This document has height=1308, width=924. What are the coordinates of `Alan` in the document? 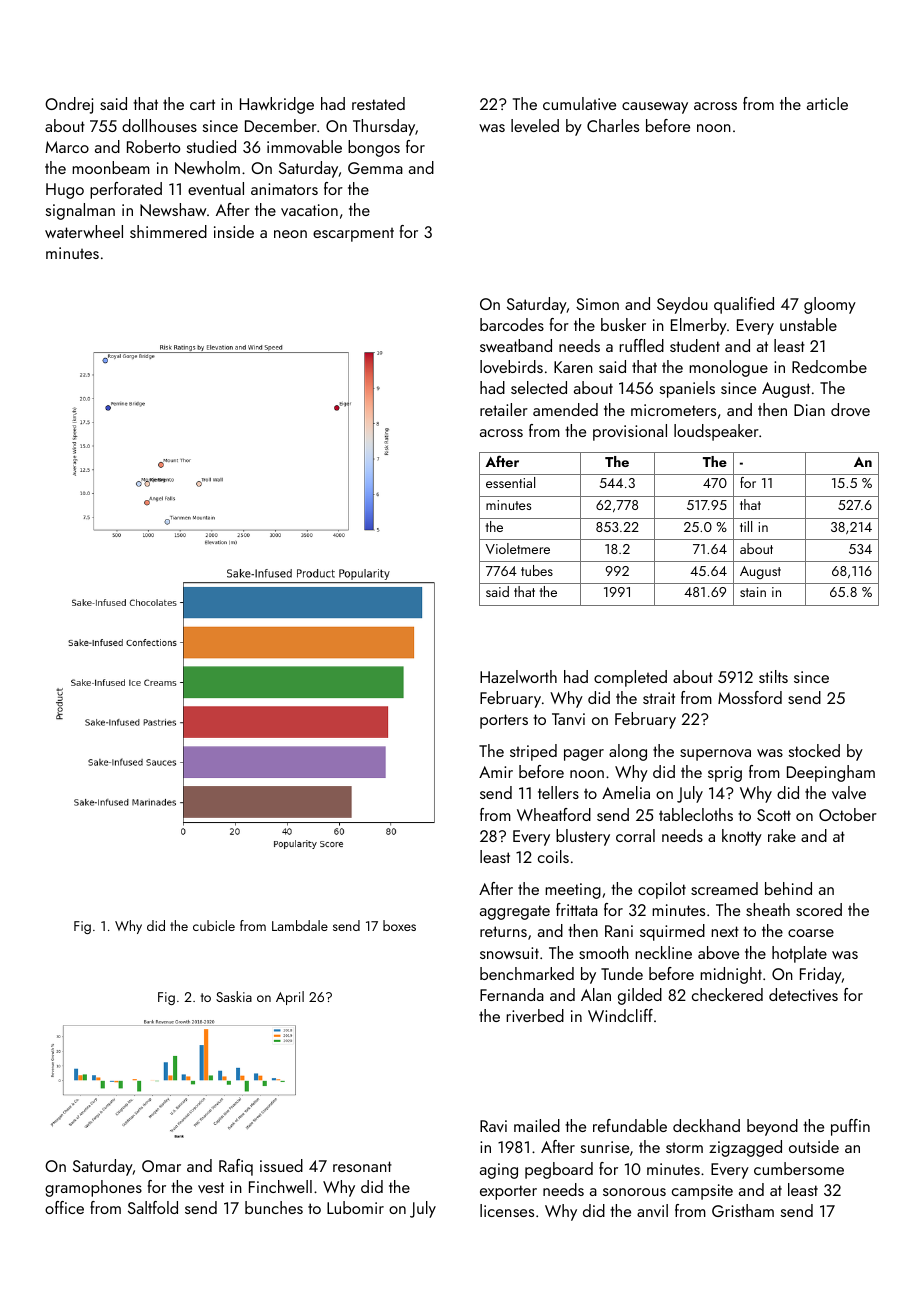 It's located at (596, 994).
